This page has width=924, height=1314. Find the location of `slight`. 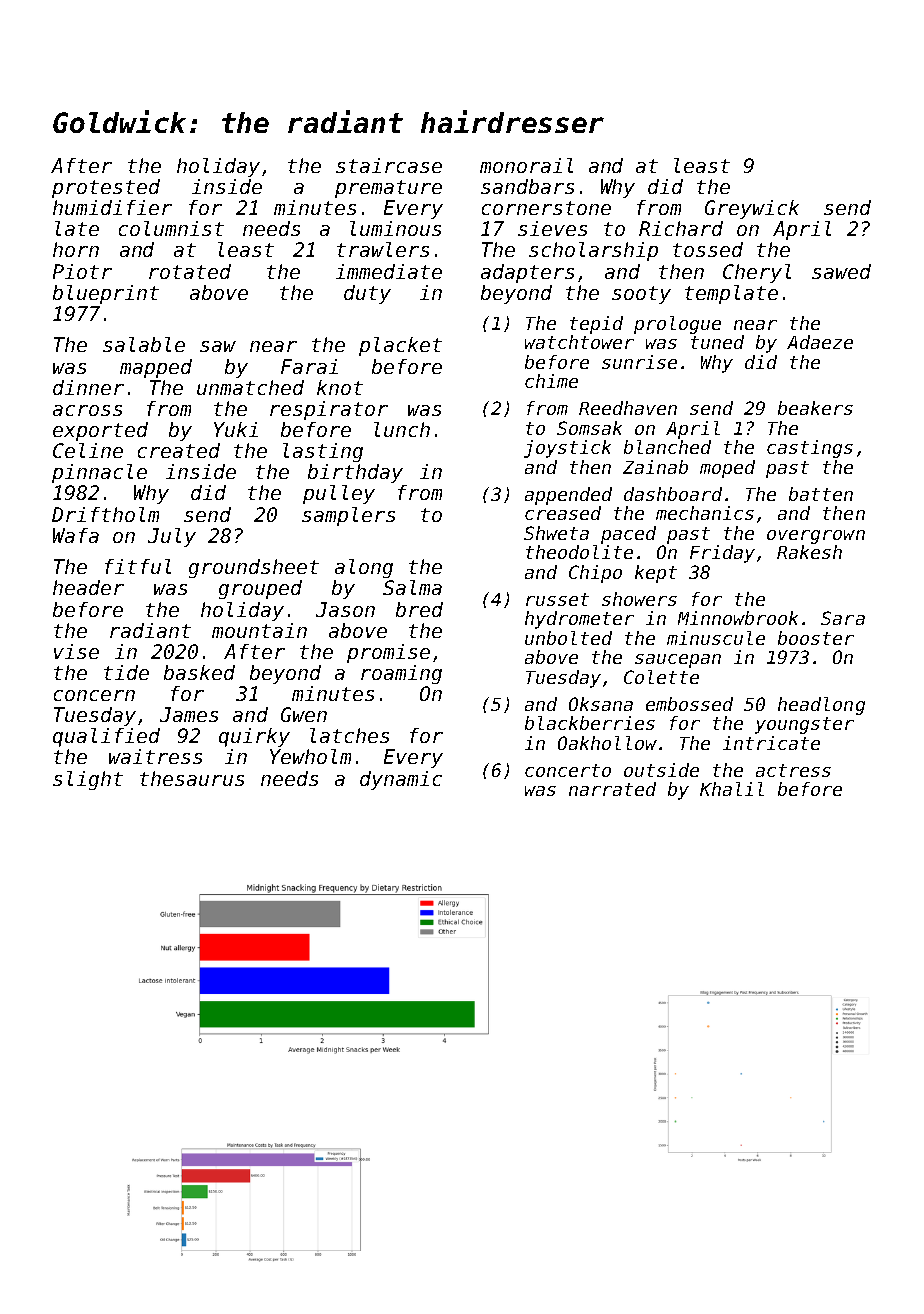

slight is located at coordinates (88, 780).
